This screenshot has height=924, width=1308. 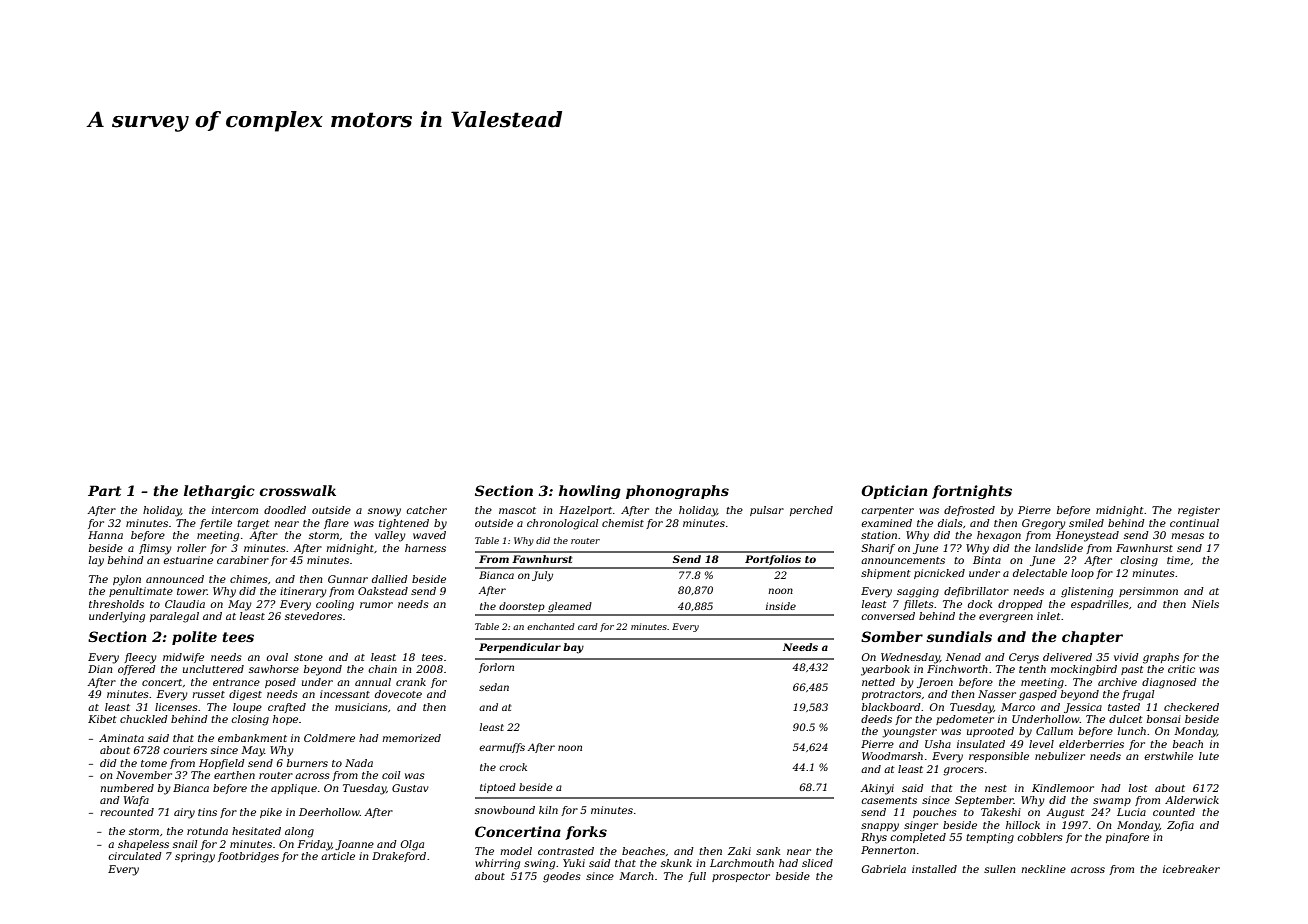 I want to click on bay, so click(x=573, y=648).
